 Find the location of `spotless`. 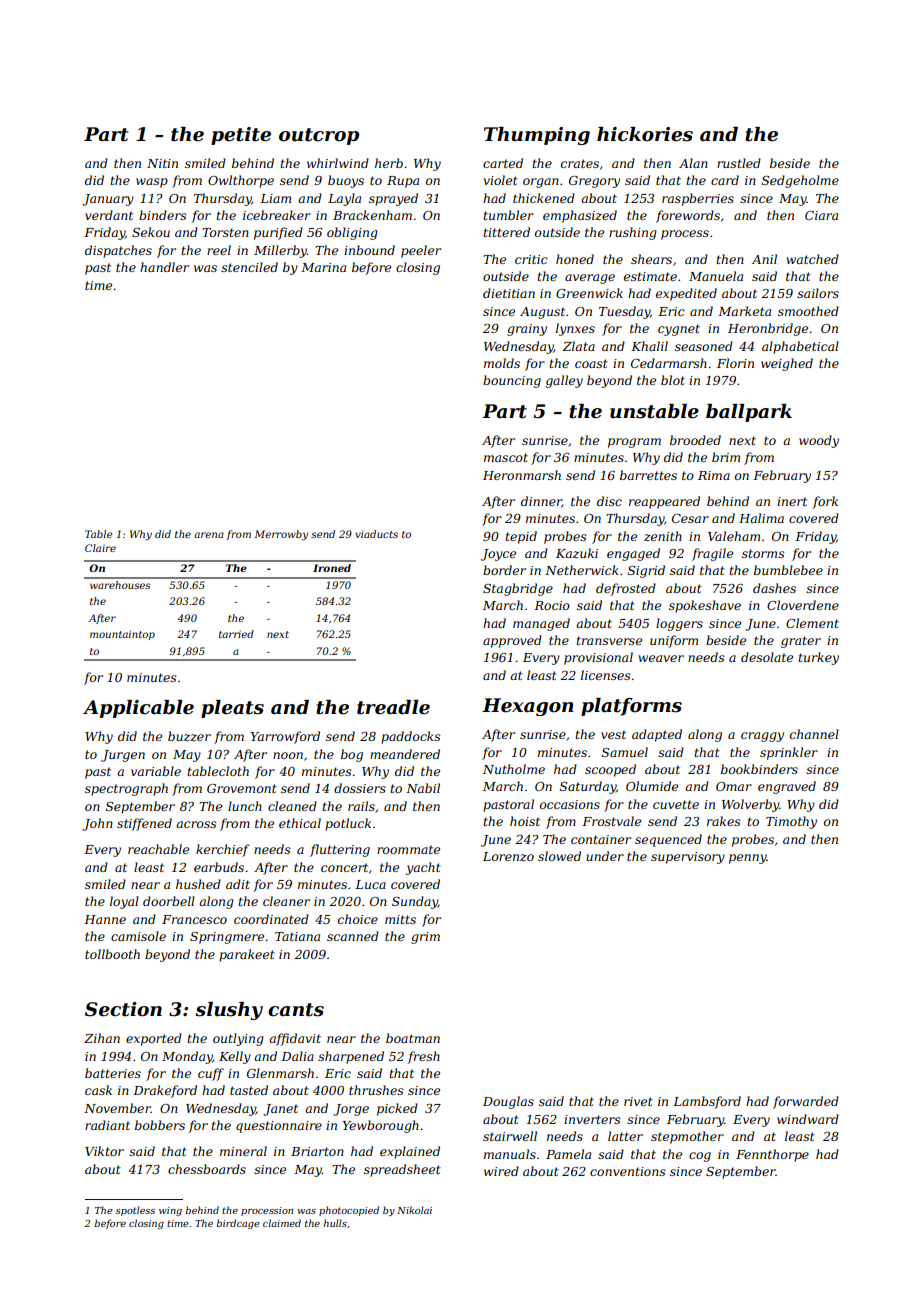

spotless is located at coordinates (135, 1211).
